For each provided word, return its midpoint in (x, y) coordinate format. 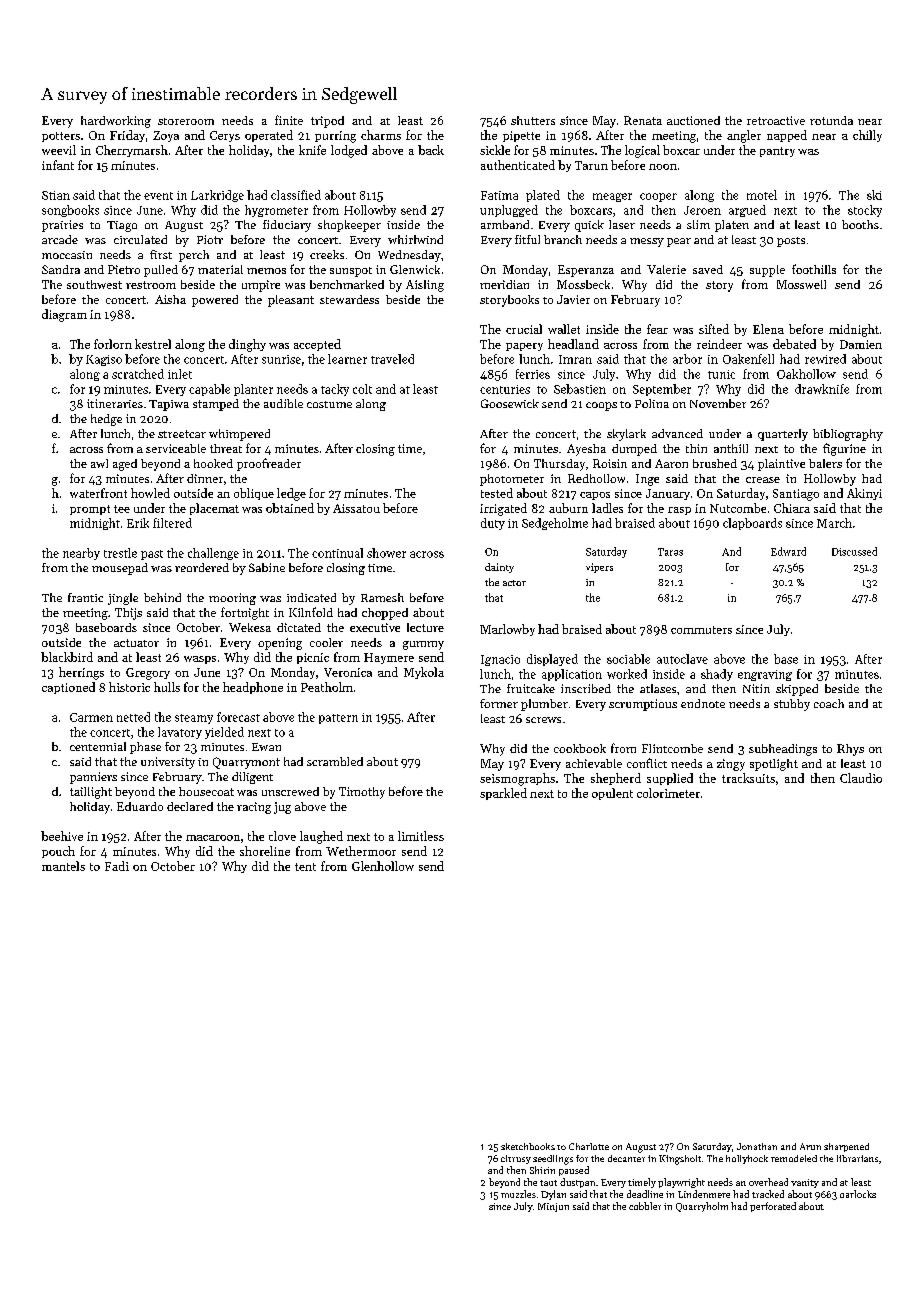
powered (215, 301)
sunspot (351, 272)
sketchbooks (528, 1146)
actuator (136, 643)
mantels (63, 866)
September (662, 390)
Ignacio (500, 660)
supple (767, 271)
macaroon (213, 838)
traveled (392, 359)
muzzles (518, 1194)
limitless (421, 836)
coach (829, 703)
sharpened (846, 1147)
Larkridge (217, 196)
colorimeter (668, 793)
